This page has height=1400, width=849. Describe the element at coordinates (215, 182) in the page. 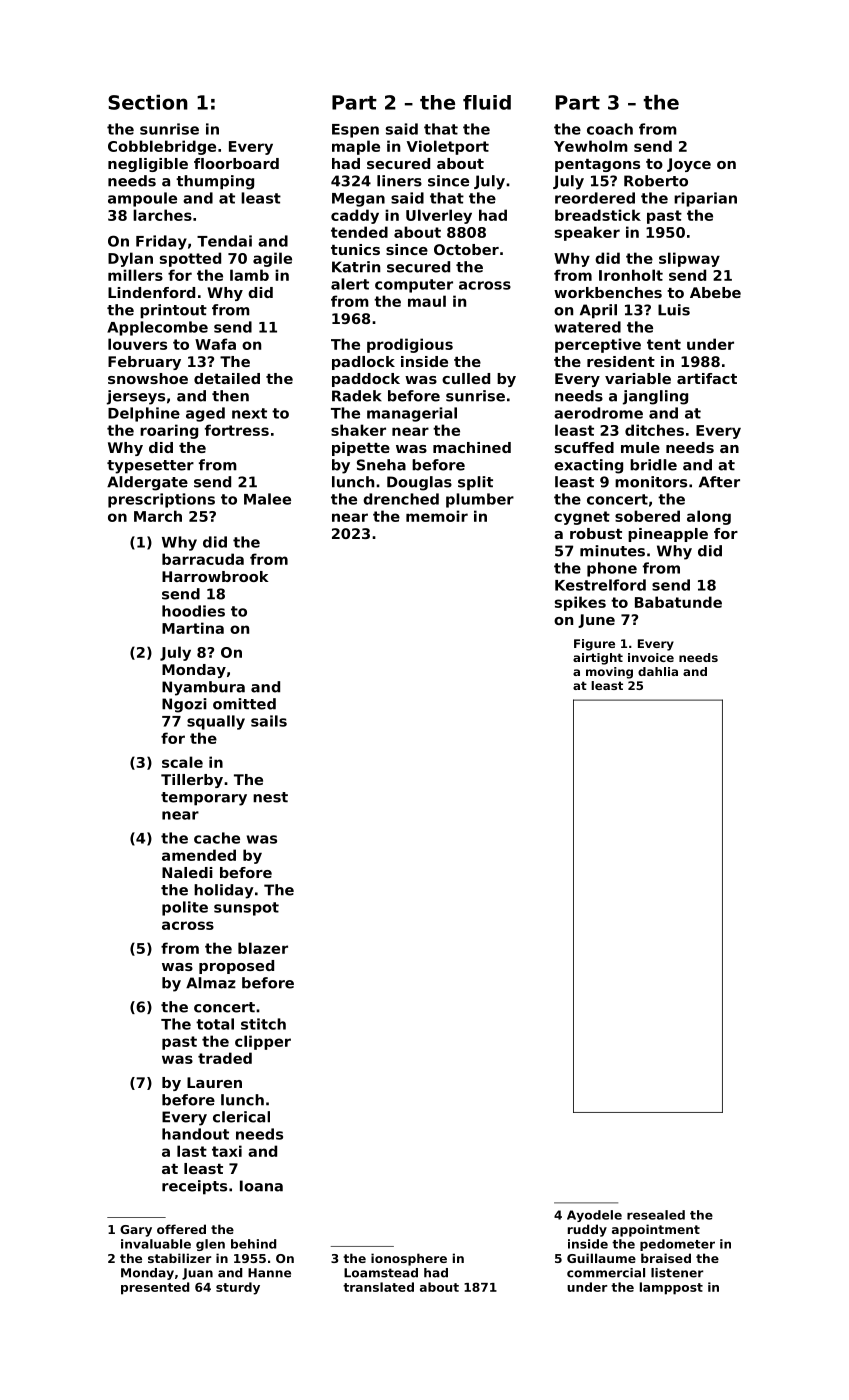

I see `thumping` at that location.
